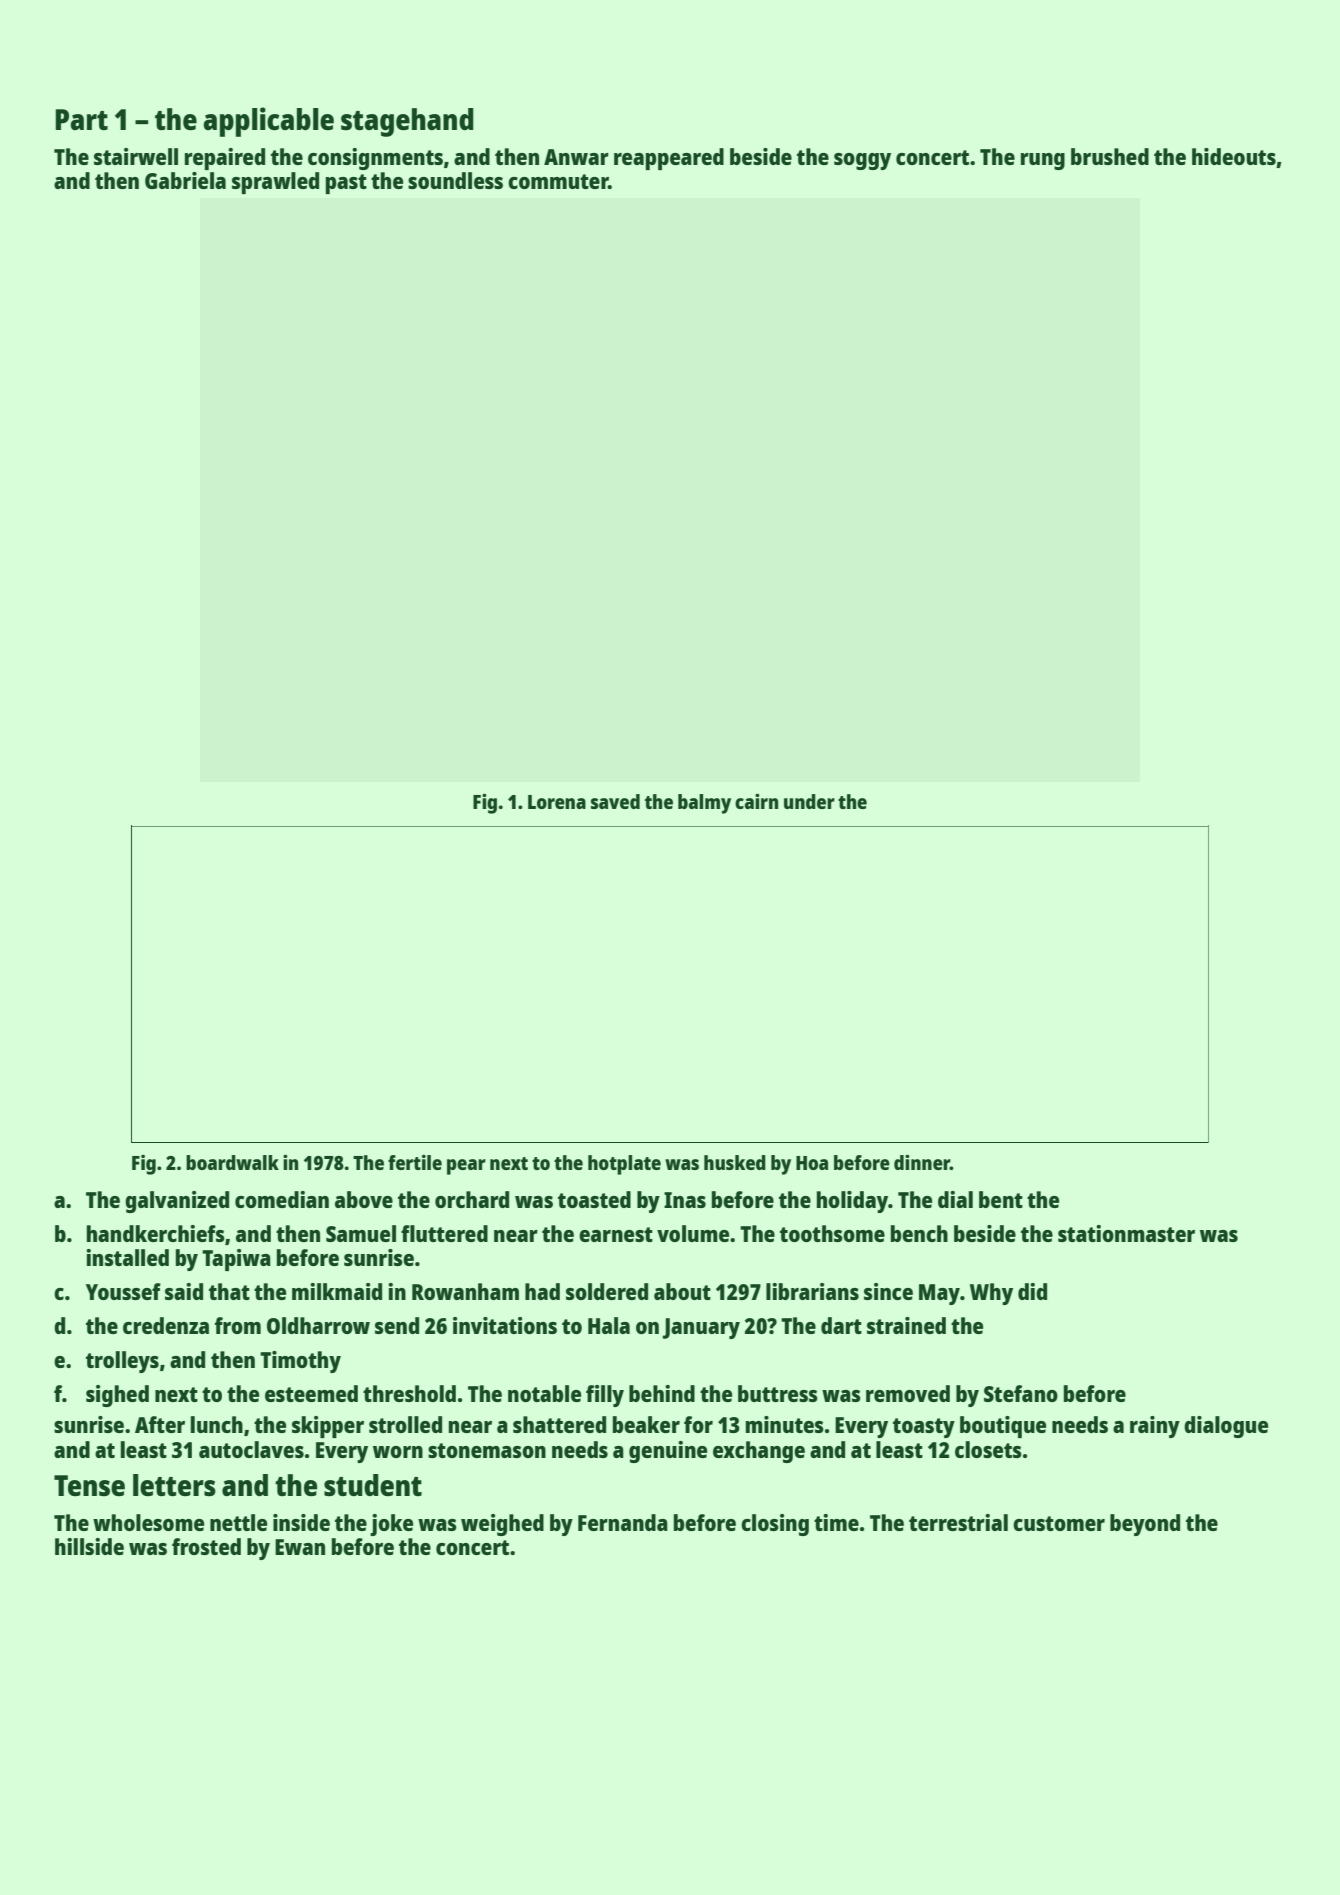 This image has width=1340, height=1895. I want to click on hideouts, so click(1234, 156).
